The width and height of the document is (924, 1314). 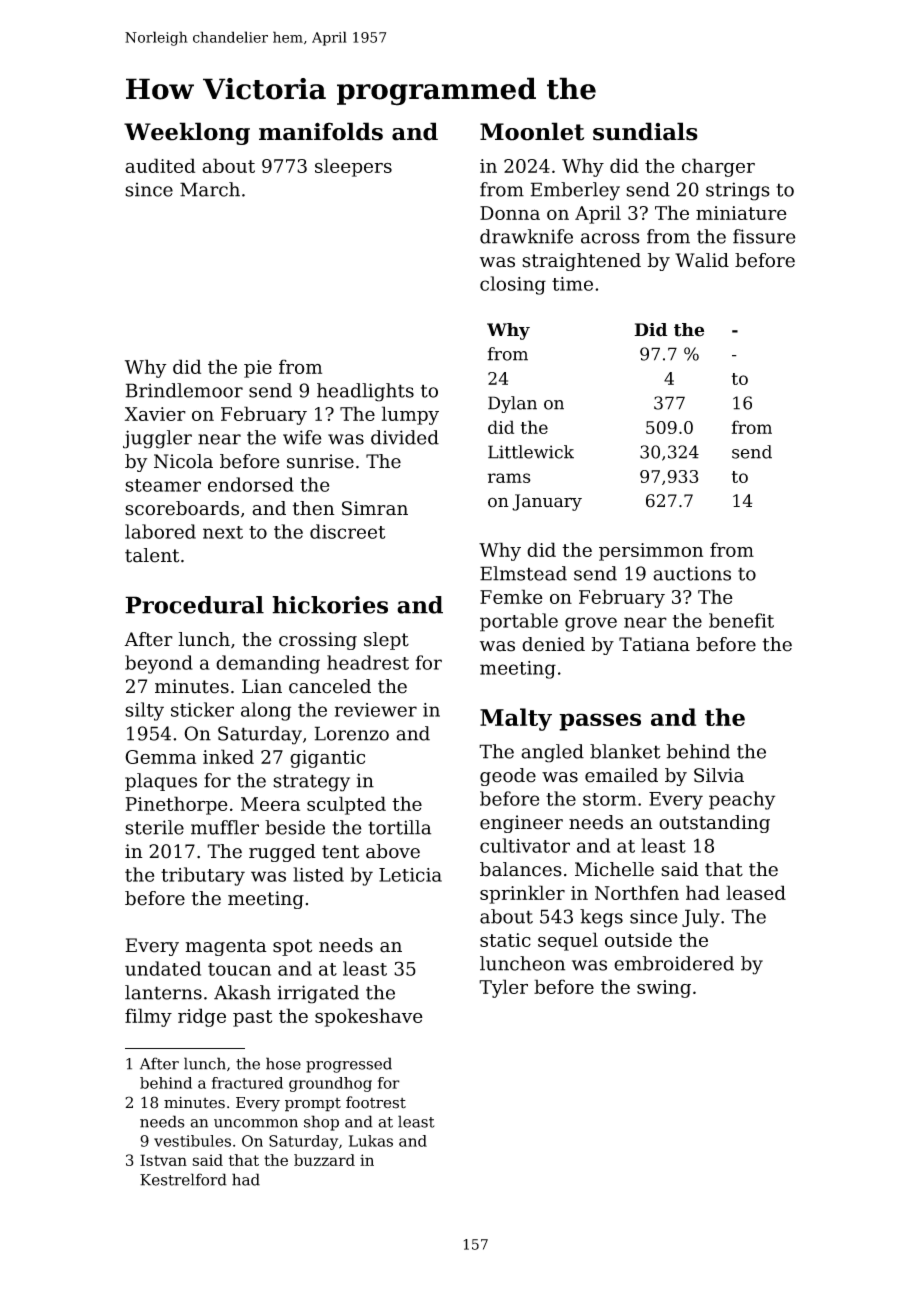 What do you see at coordinates (154, 827) in the document?
I see `sterile` at bounding box center [154, 827].
